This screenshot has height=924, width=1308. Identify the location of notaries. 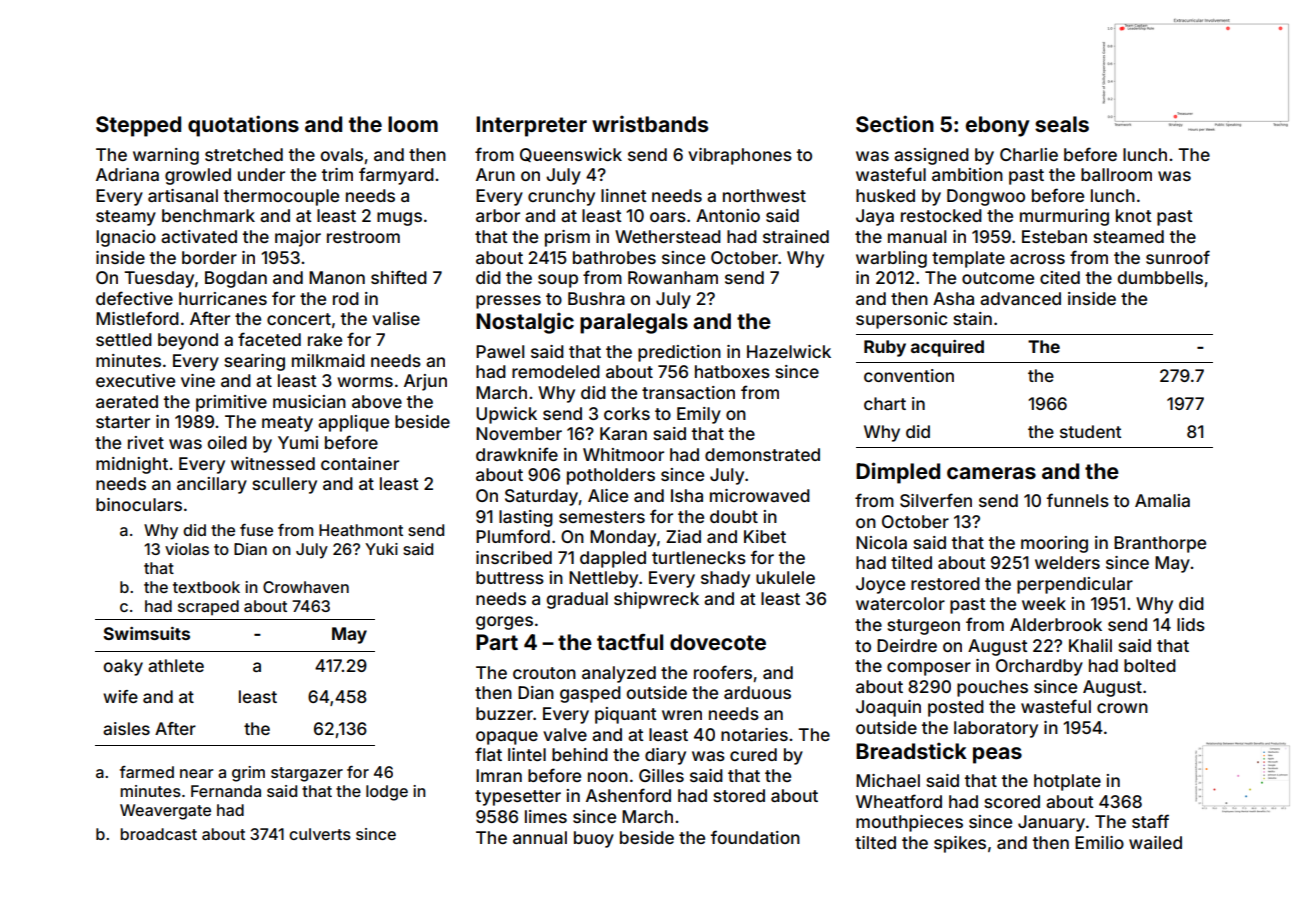
(754, 734).
